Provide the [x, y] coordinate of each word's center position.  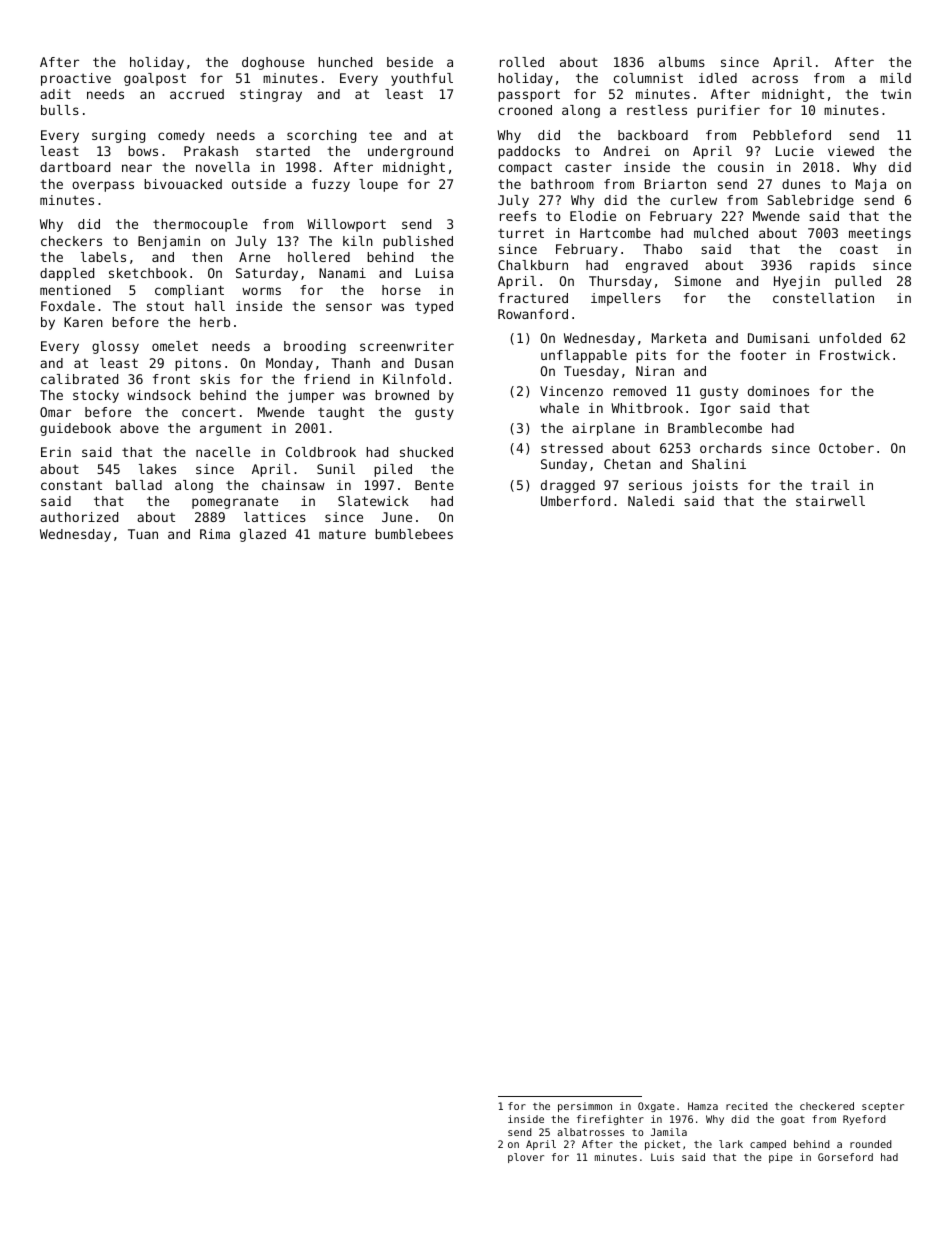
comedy [181, 136]
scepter [883, 1107]
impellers [626, 299]
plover [526, 1158]
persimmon [585, 1107]
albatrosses [590, 1132]
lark [731, 1144]
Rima [215, 534]
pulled [858, 282]
